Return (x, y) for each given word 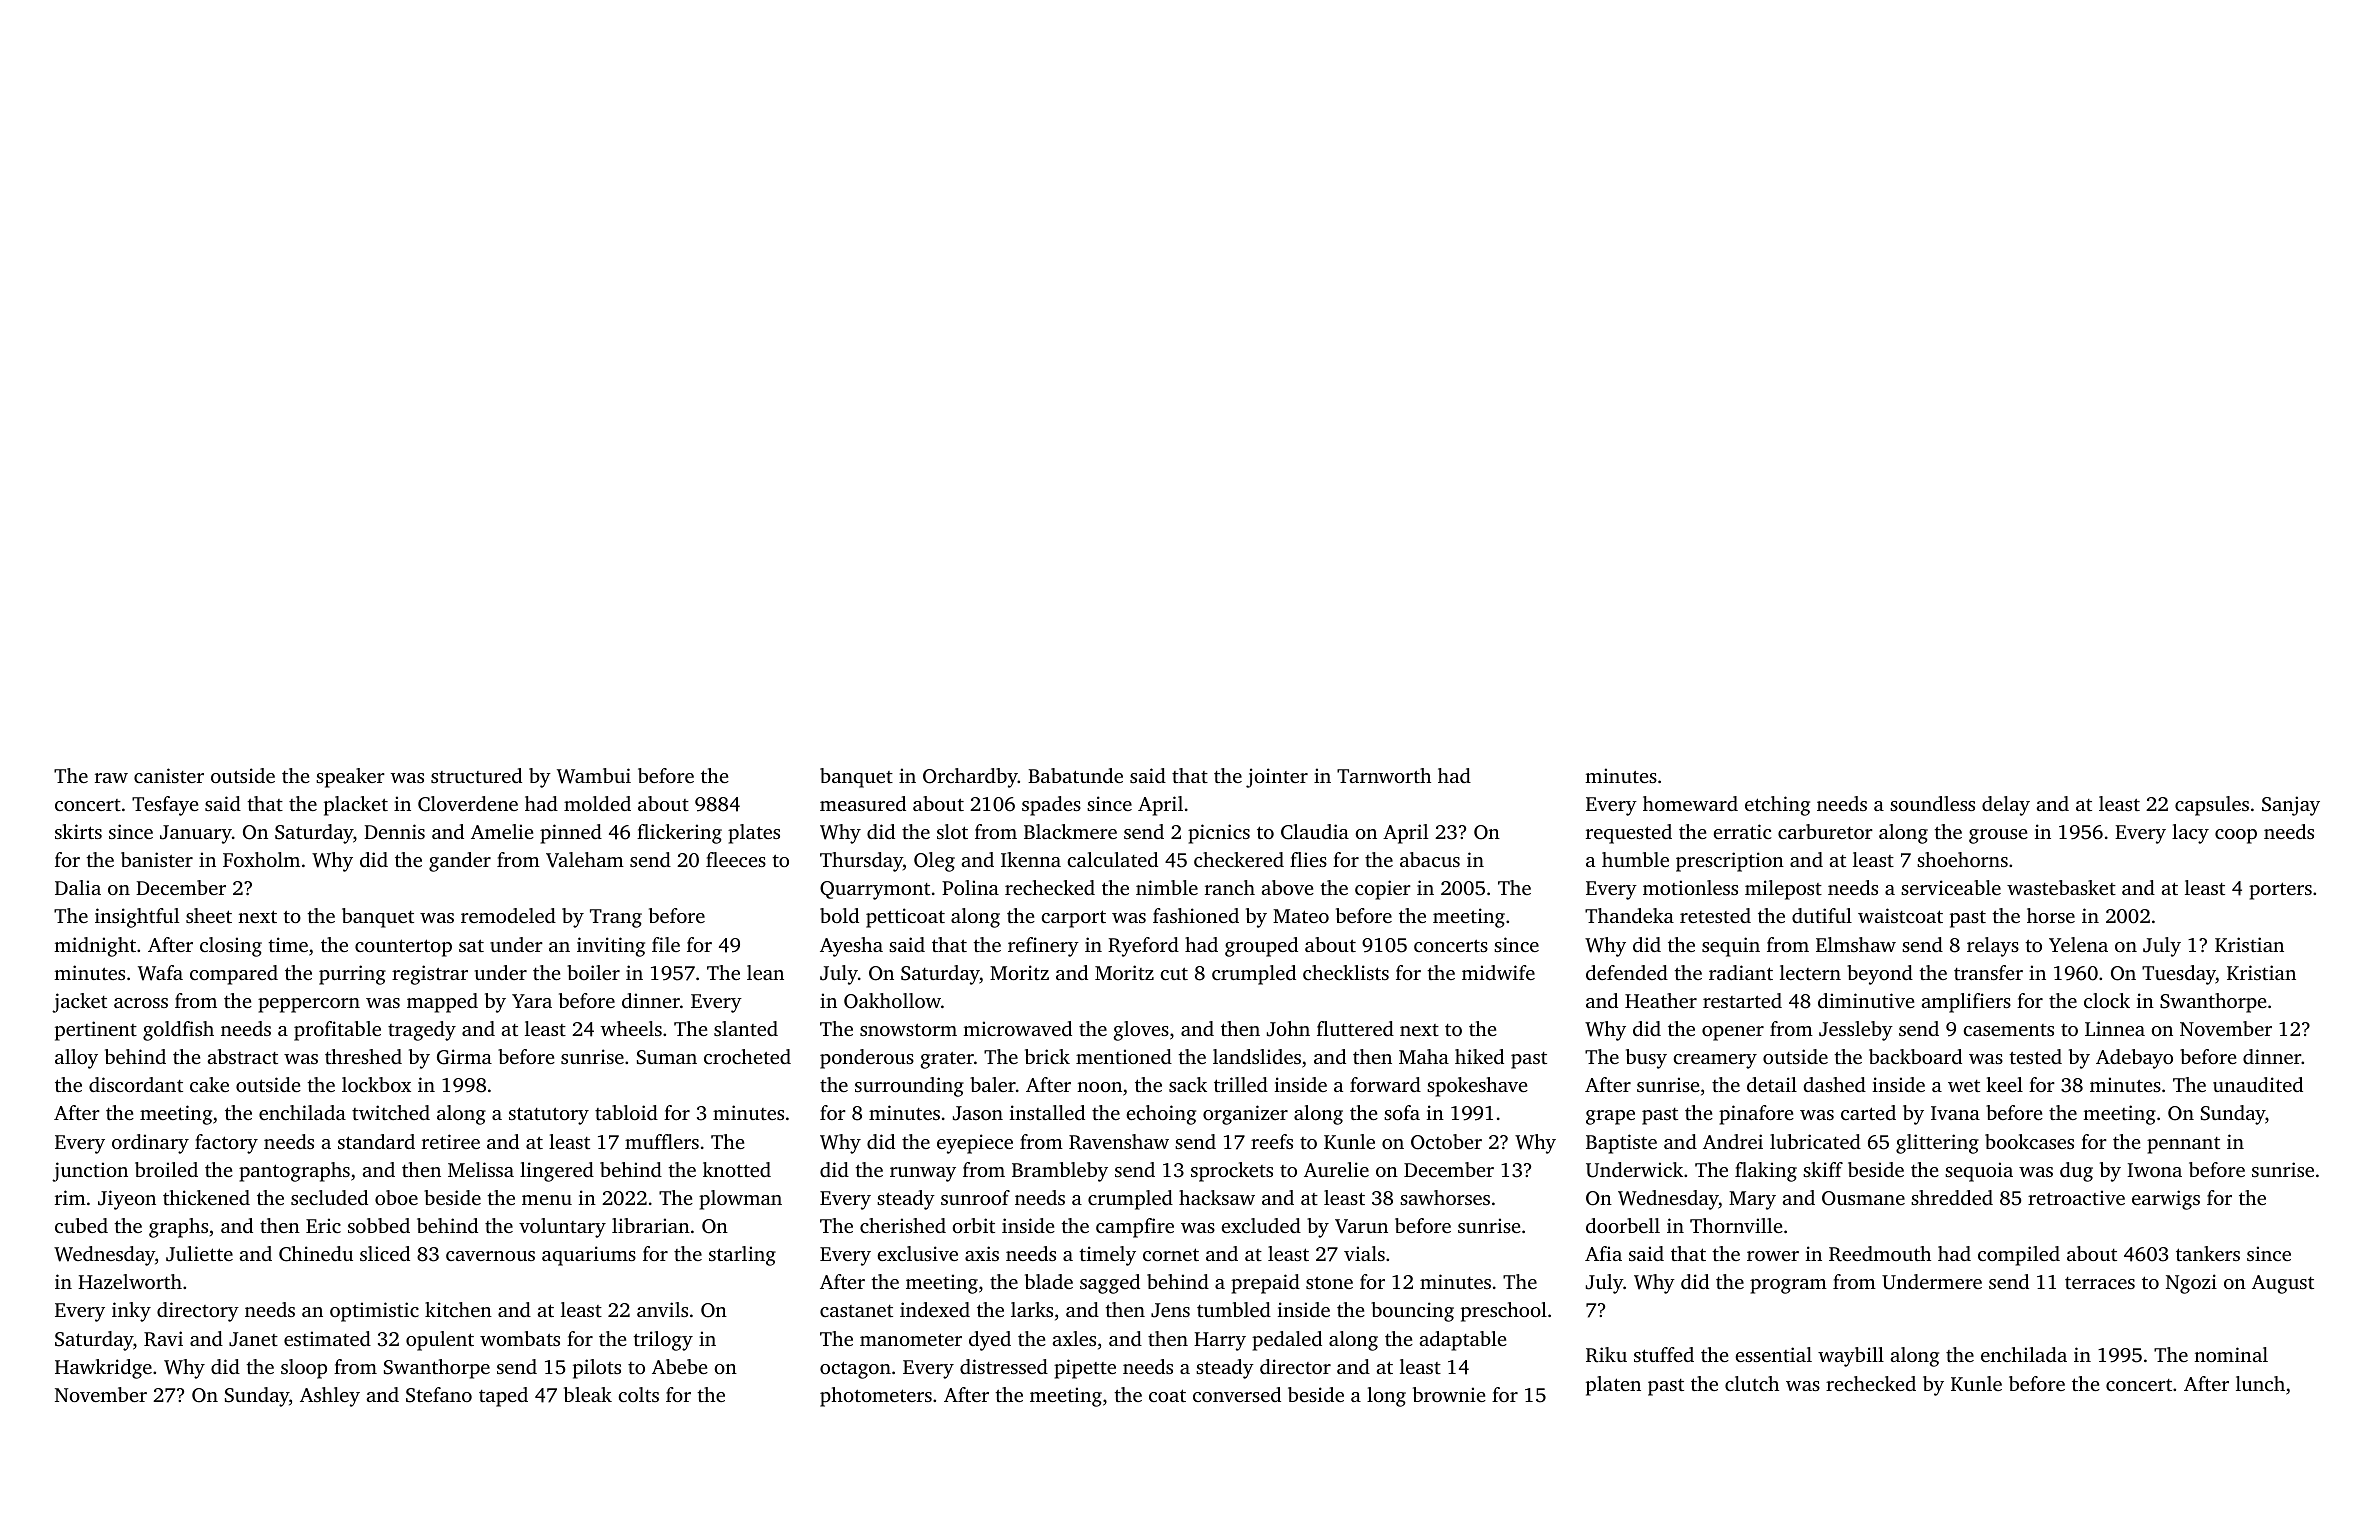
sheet (209, 915)
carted (1868, 1112)
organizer (1245, 1115)
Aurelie (1336, 1169)
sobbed (379, 1225)
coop (2236, 836)
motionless (1690, 887)
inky (131, 1312)
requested (1629, 834)
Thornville (1736, 1225)
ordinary (150, 1144)
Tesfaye (165, 806)
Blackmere (1070, 831)
